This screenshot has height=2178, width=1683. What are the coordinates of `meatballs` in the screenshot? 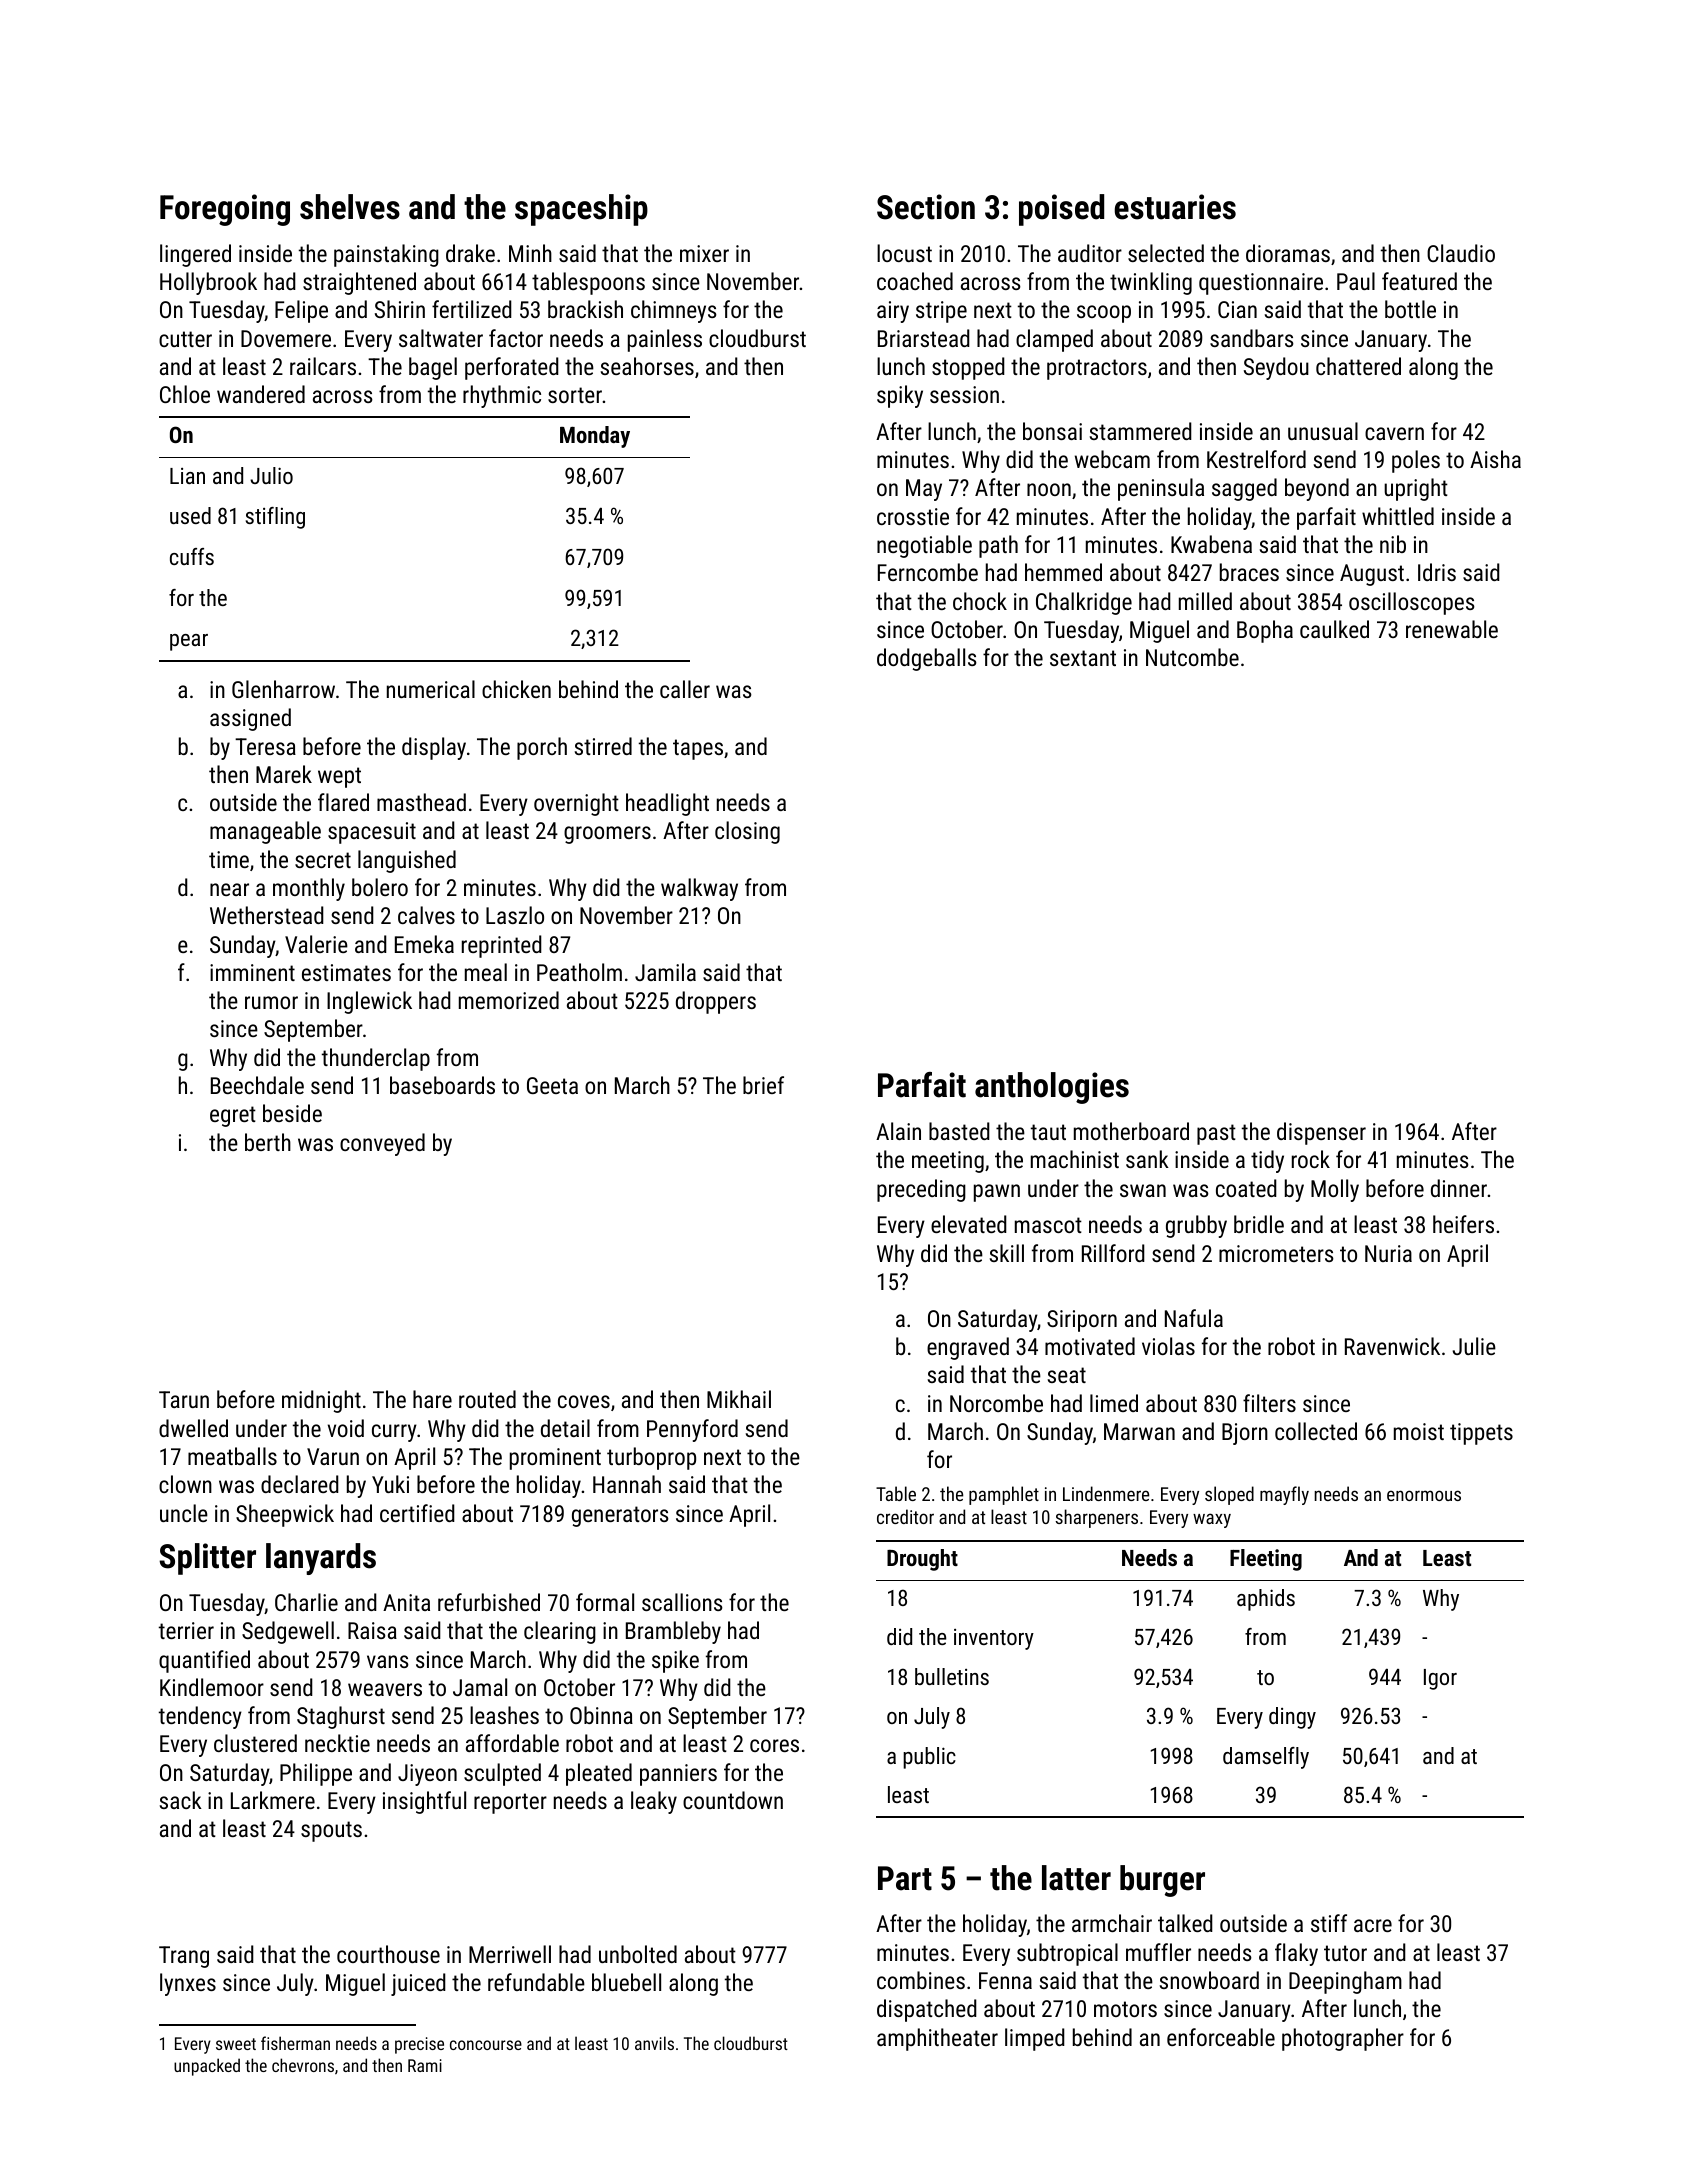 It's located at (232, 1456).
